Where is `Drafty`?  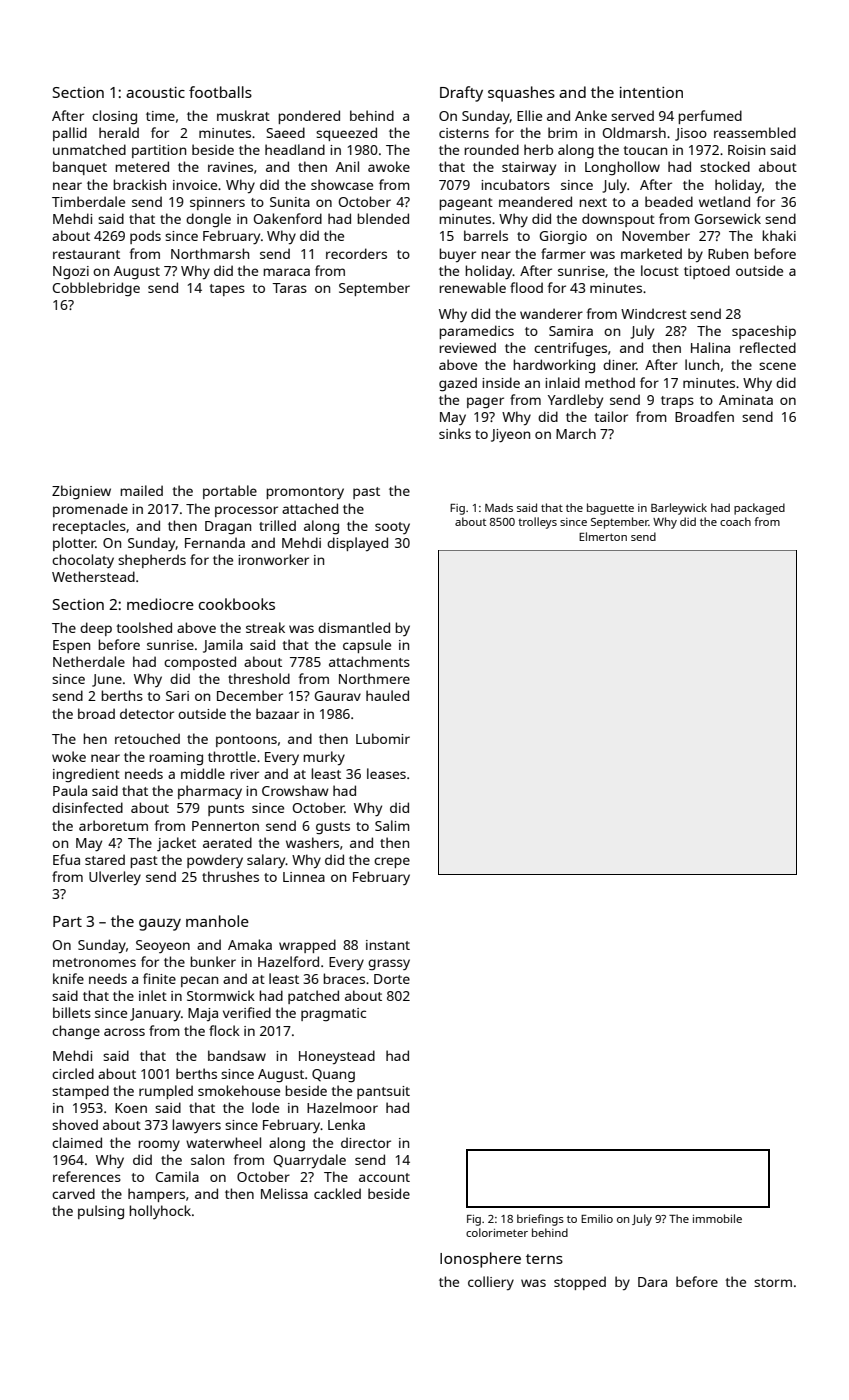
Drafty is located at coordinates (461, 94).
